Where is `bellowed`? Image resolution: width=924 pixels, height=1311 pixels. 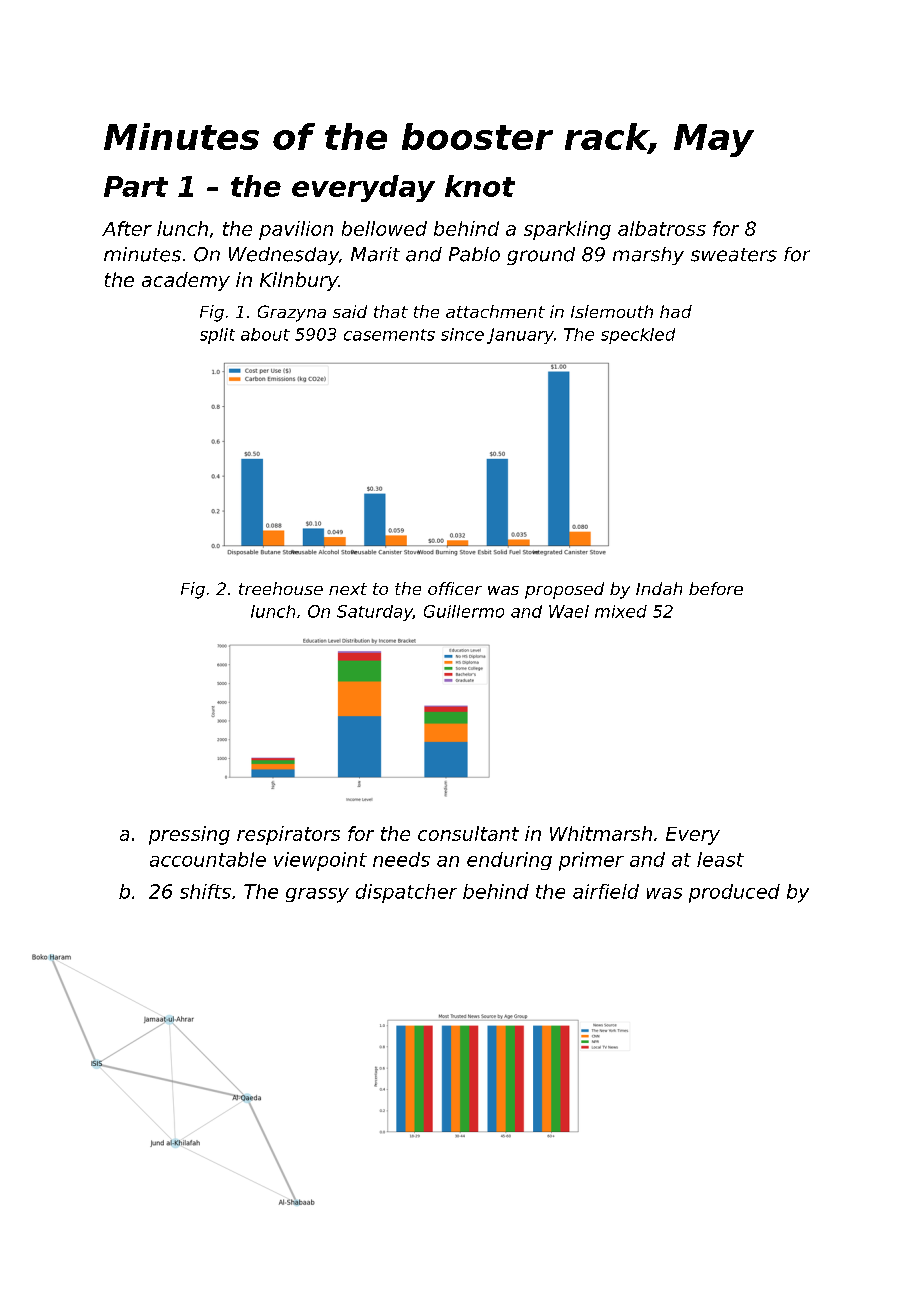 bellowed is located at coordinates (384, 228).
